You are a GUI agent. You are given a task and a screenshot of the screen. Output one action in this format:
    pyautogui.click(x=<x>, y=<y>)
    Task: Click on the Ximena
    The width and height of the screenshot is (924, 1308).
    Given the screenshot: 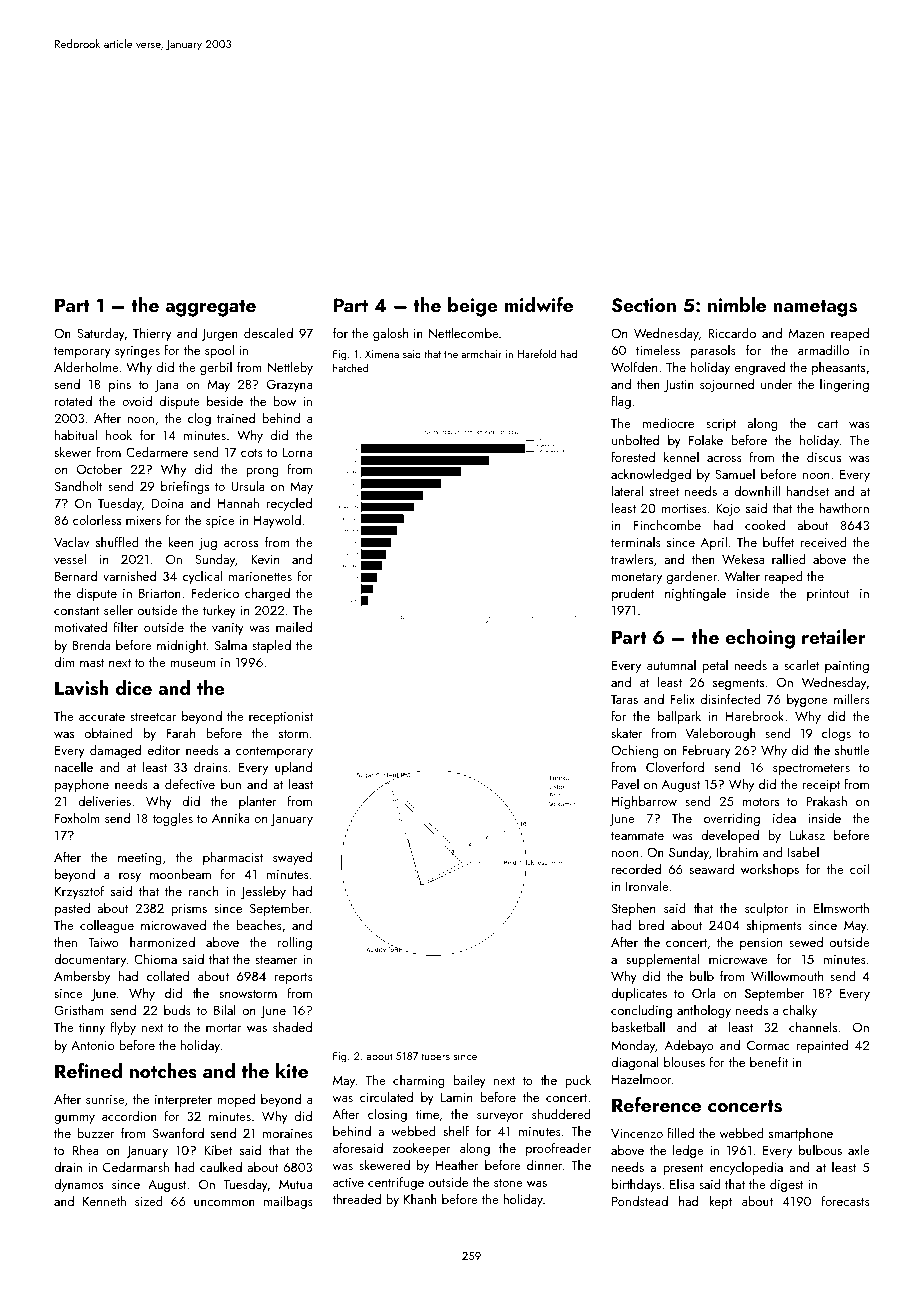 What is the action you would take?
    pyautogui.click(x=382, y=354)
